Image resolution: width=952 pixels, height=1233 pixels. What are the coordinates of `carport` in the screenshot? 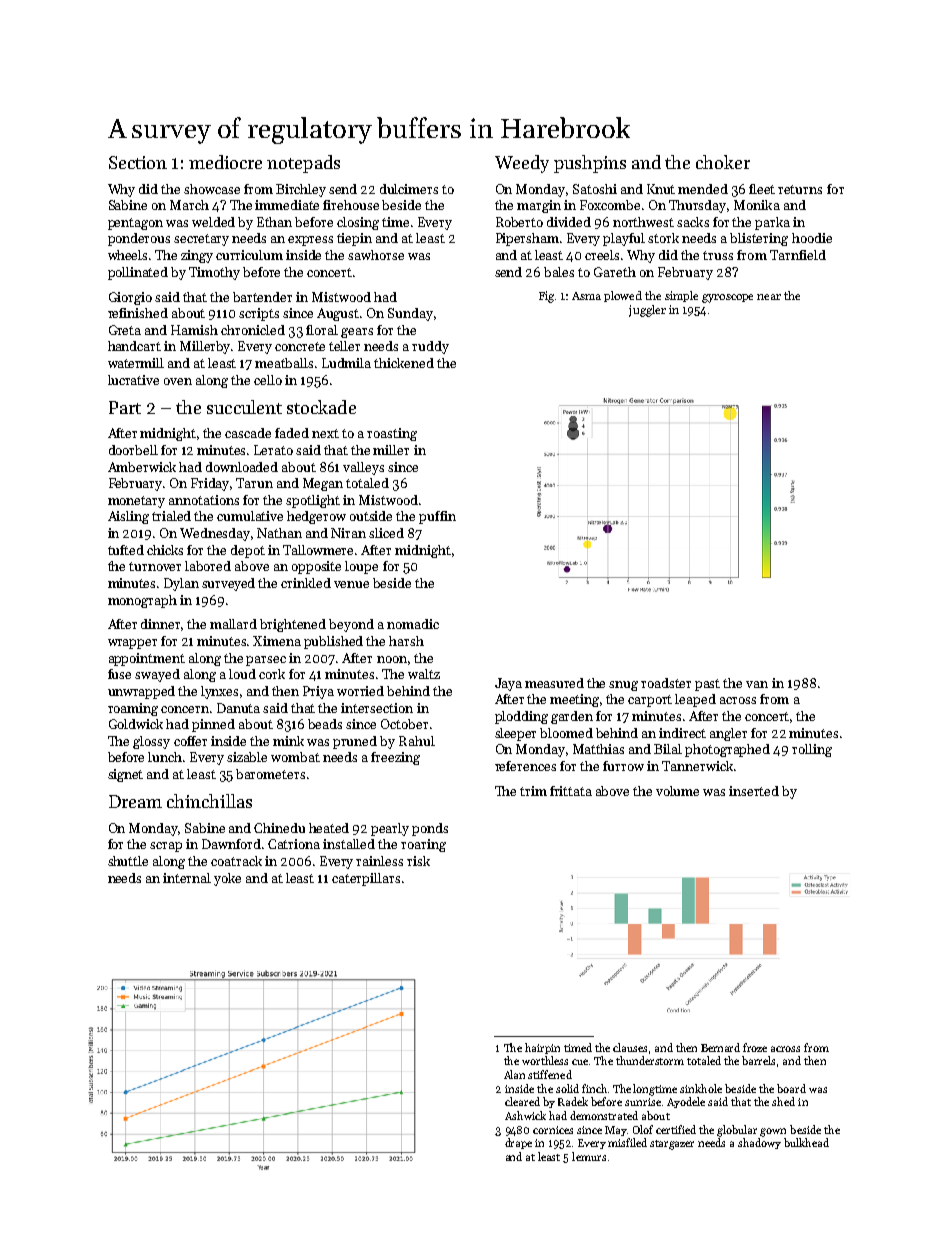 It's located at (650, 701).
